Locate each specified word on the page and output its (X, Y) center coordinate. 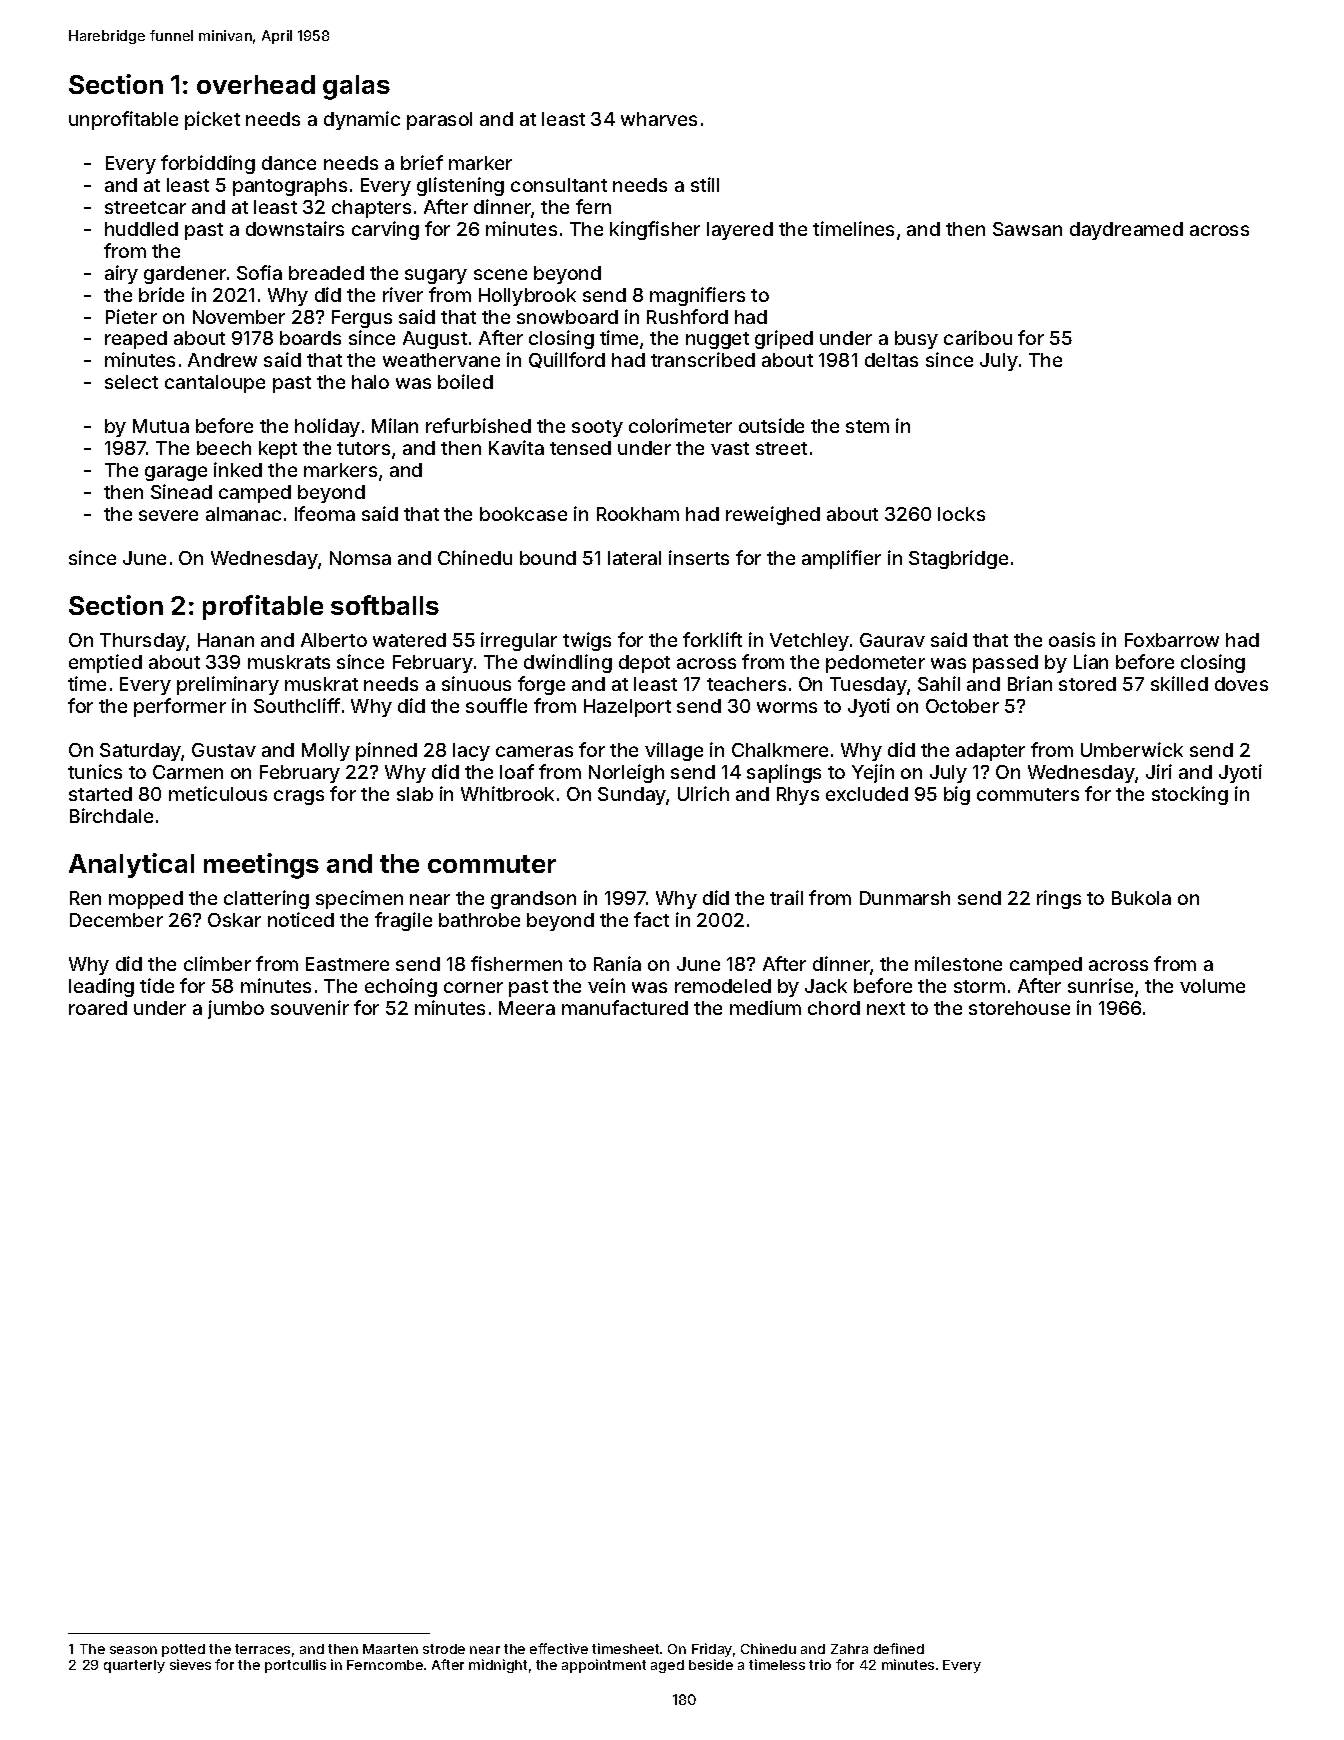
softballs (385, 605)
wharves (659, 119)
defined (899, 1648)
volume (1212, 986)
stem (867, 426)
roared (98, 1008)
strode (444, 1649)
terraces (262, 1649)
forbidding (208, 164)
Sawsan (1027, 229)
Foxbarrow (1172, 640)
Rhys (798, 796)
